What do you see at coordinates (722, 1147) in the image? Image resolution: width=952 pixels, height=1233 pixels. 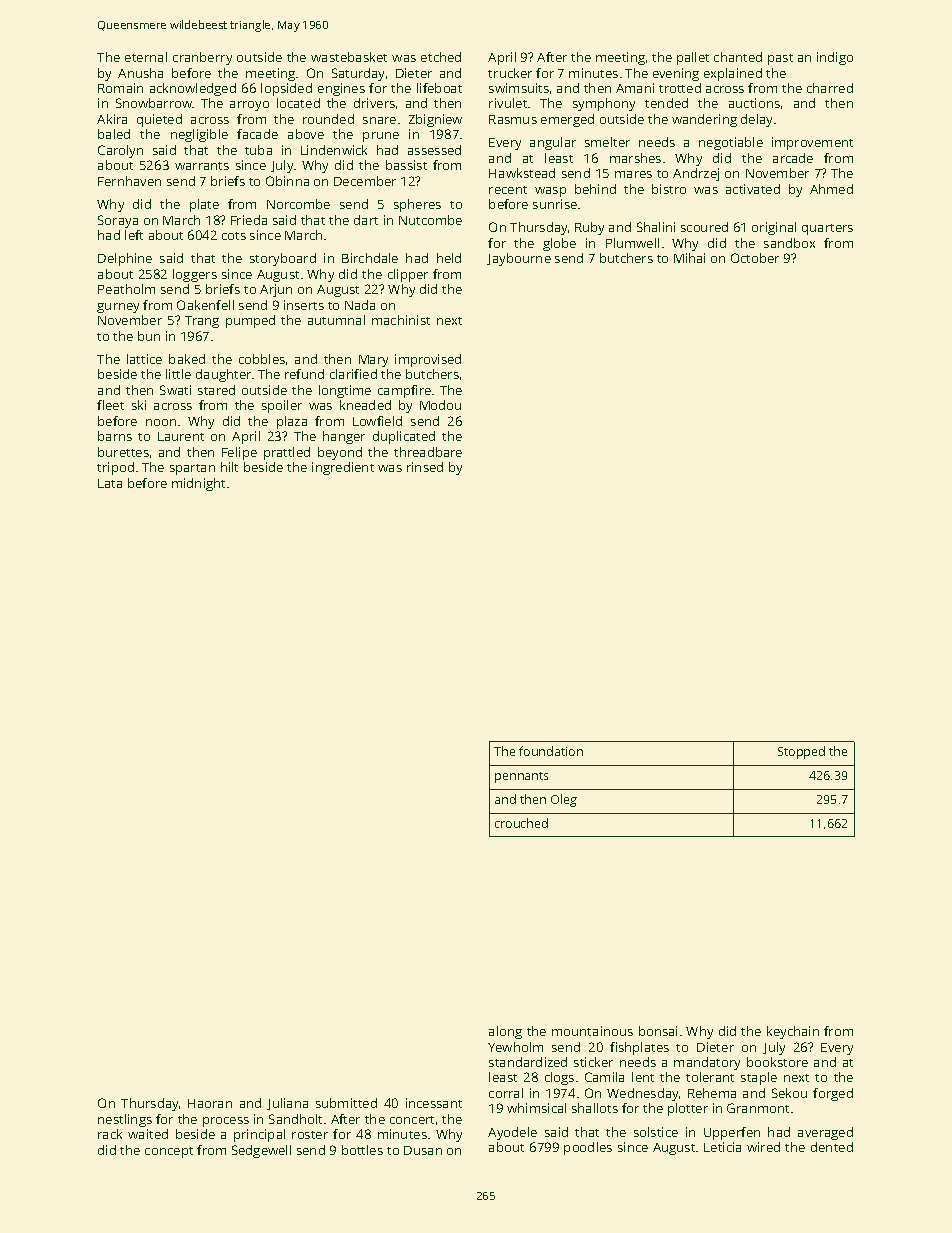 I see `Leticia` at bounding box center [722, 1147].
